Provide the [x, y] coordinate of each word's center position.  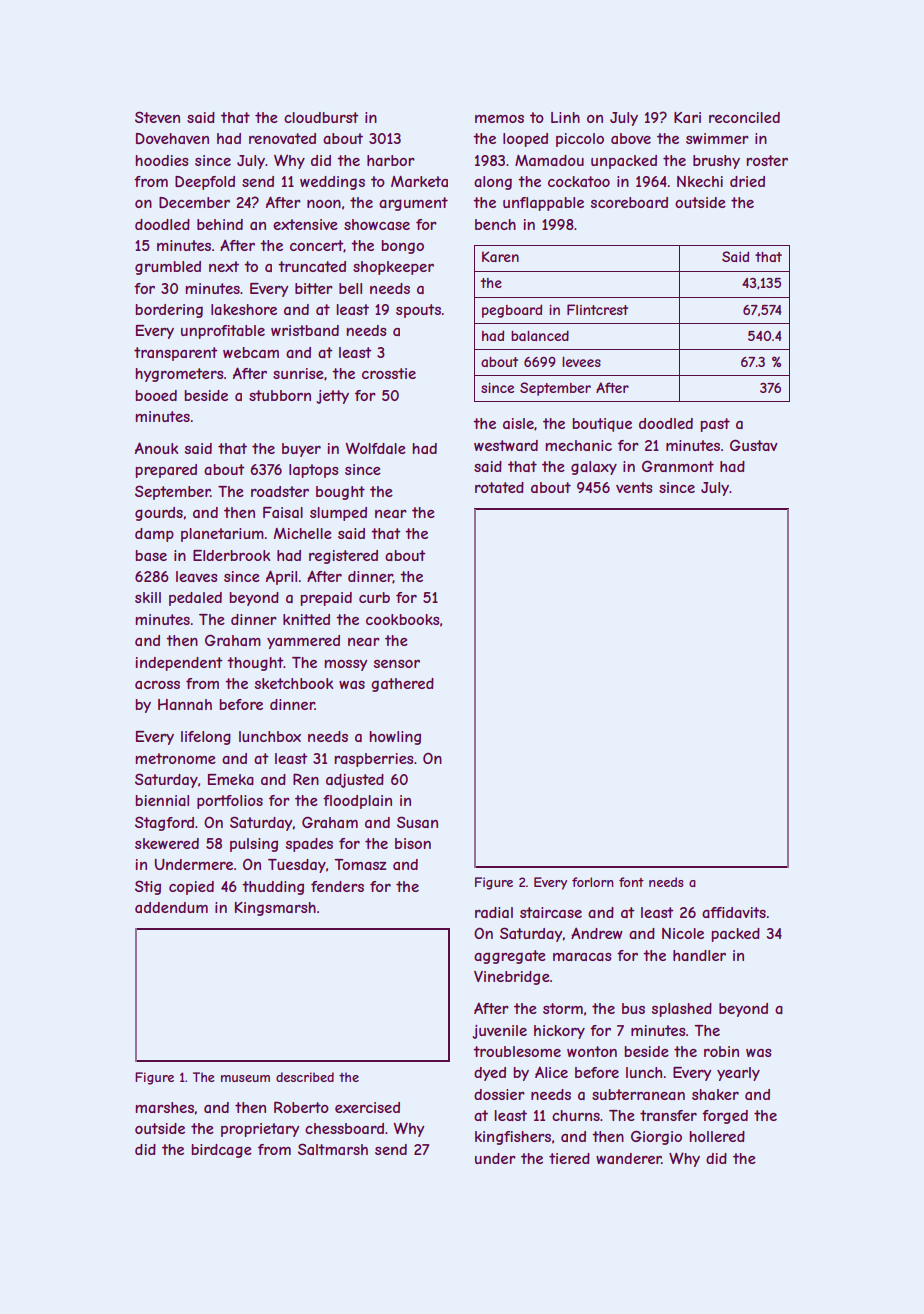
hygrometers [179, 375]
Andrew [597, 933]
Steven [157, 117]
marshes [164, 1107]
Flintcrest [597, 309]
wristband [305, 330]
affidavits [734, 912]
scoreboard [629, 202]
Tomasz [360, 864]
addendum [171, 907]
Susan [417, 822]
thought [255, 664]
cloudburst [321, 117]
